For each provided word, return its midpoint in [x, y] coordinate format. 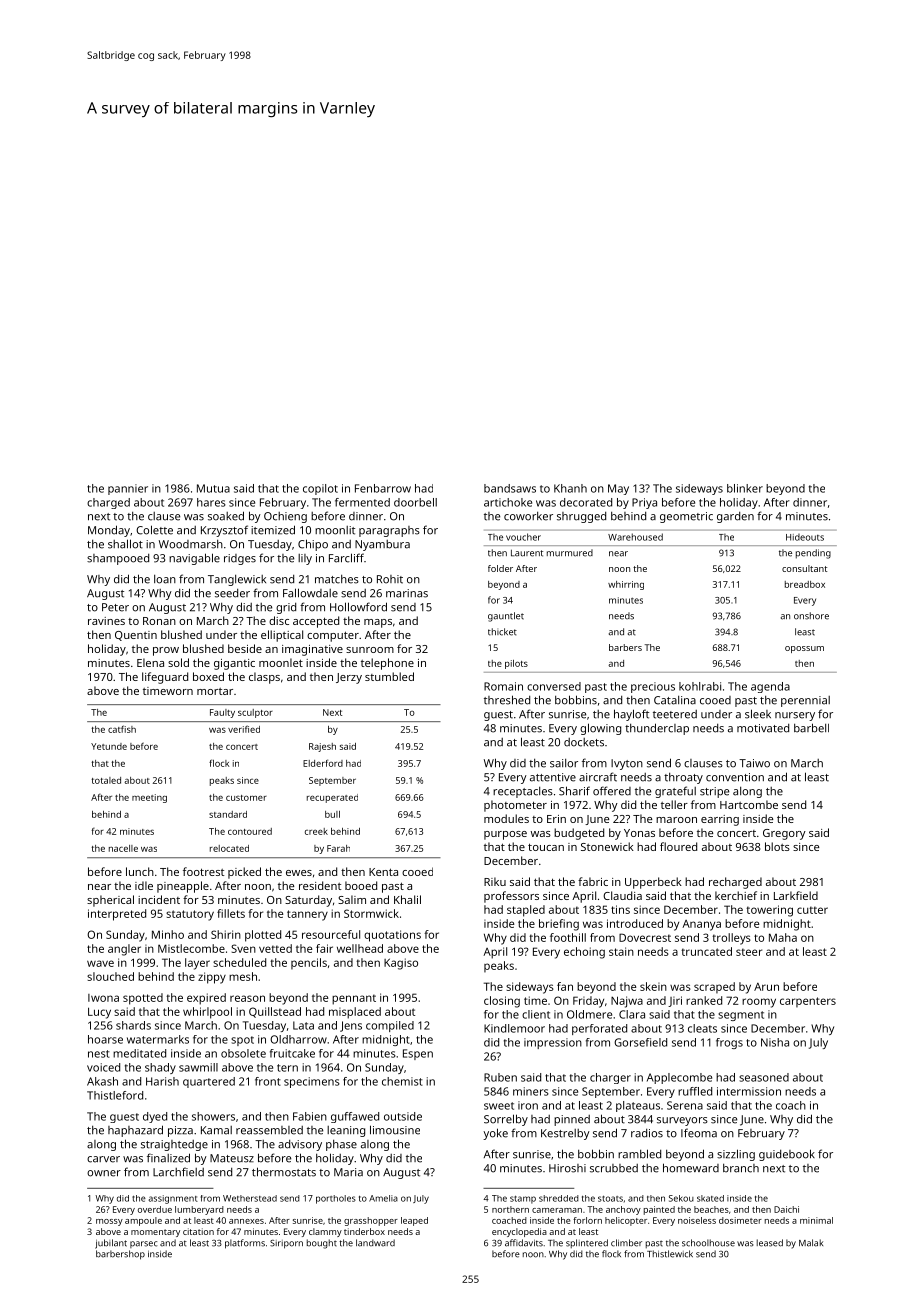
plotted [263, 936]
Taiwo [754, 763]
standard [228, 814]
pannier [128, 489]
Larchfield [178, 1172]
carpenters [808, 1002]
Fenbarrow [383, 488]
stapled [526, 911]
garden [735, 517]
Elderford [323, 763]
